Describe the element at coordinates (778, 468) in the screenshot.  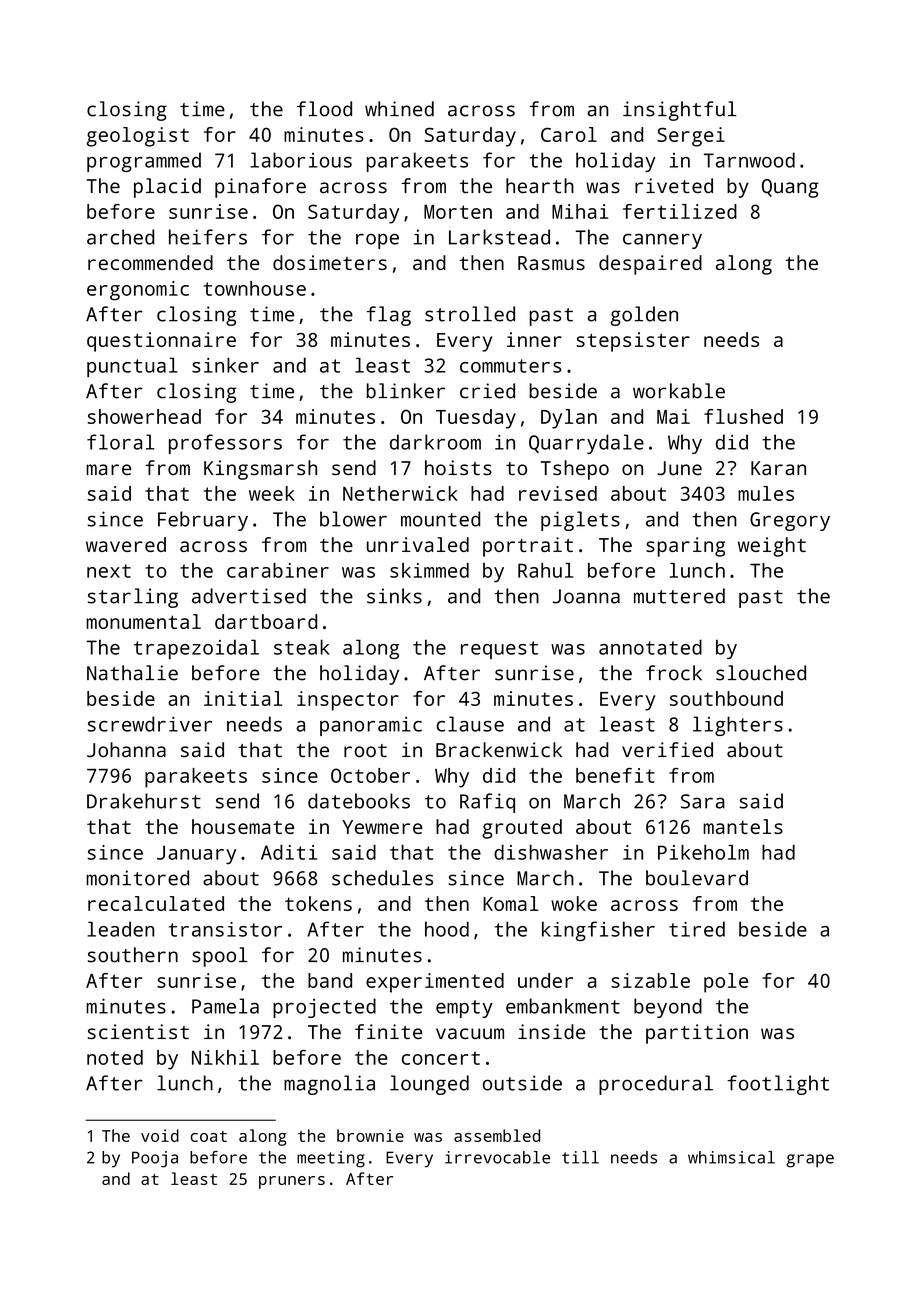
I see `Karan` at that location.
